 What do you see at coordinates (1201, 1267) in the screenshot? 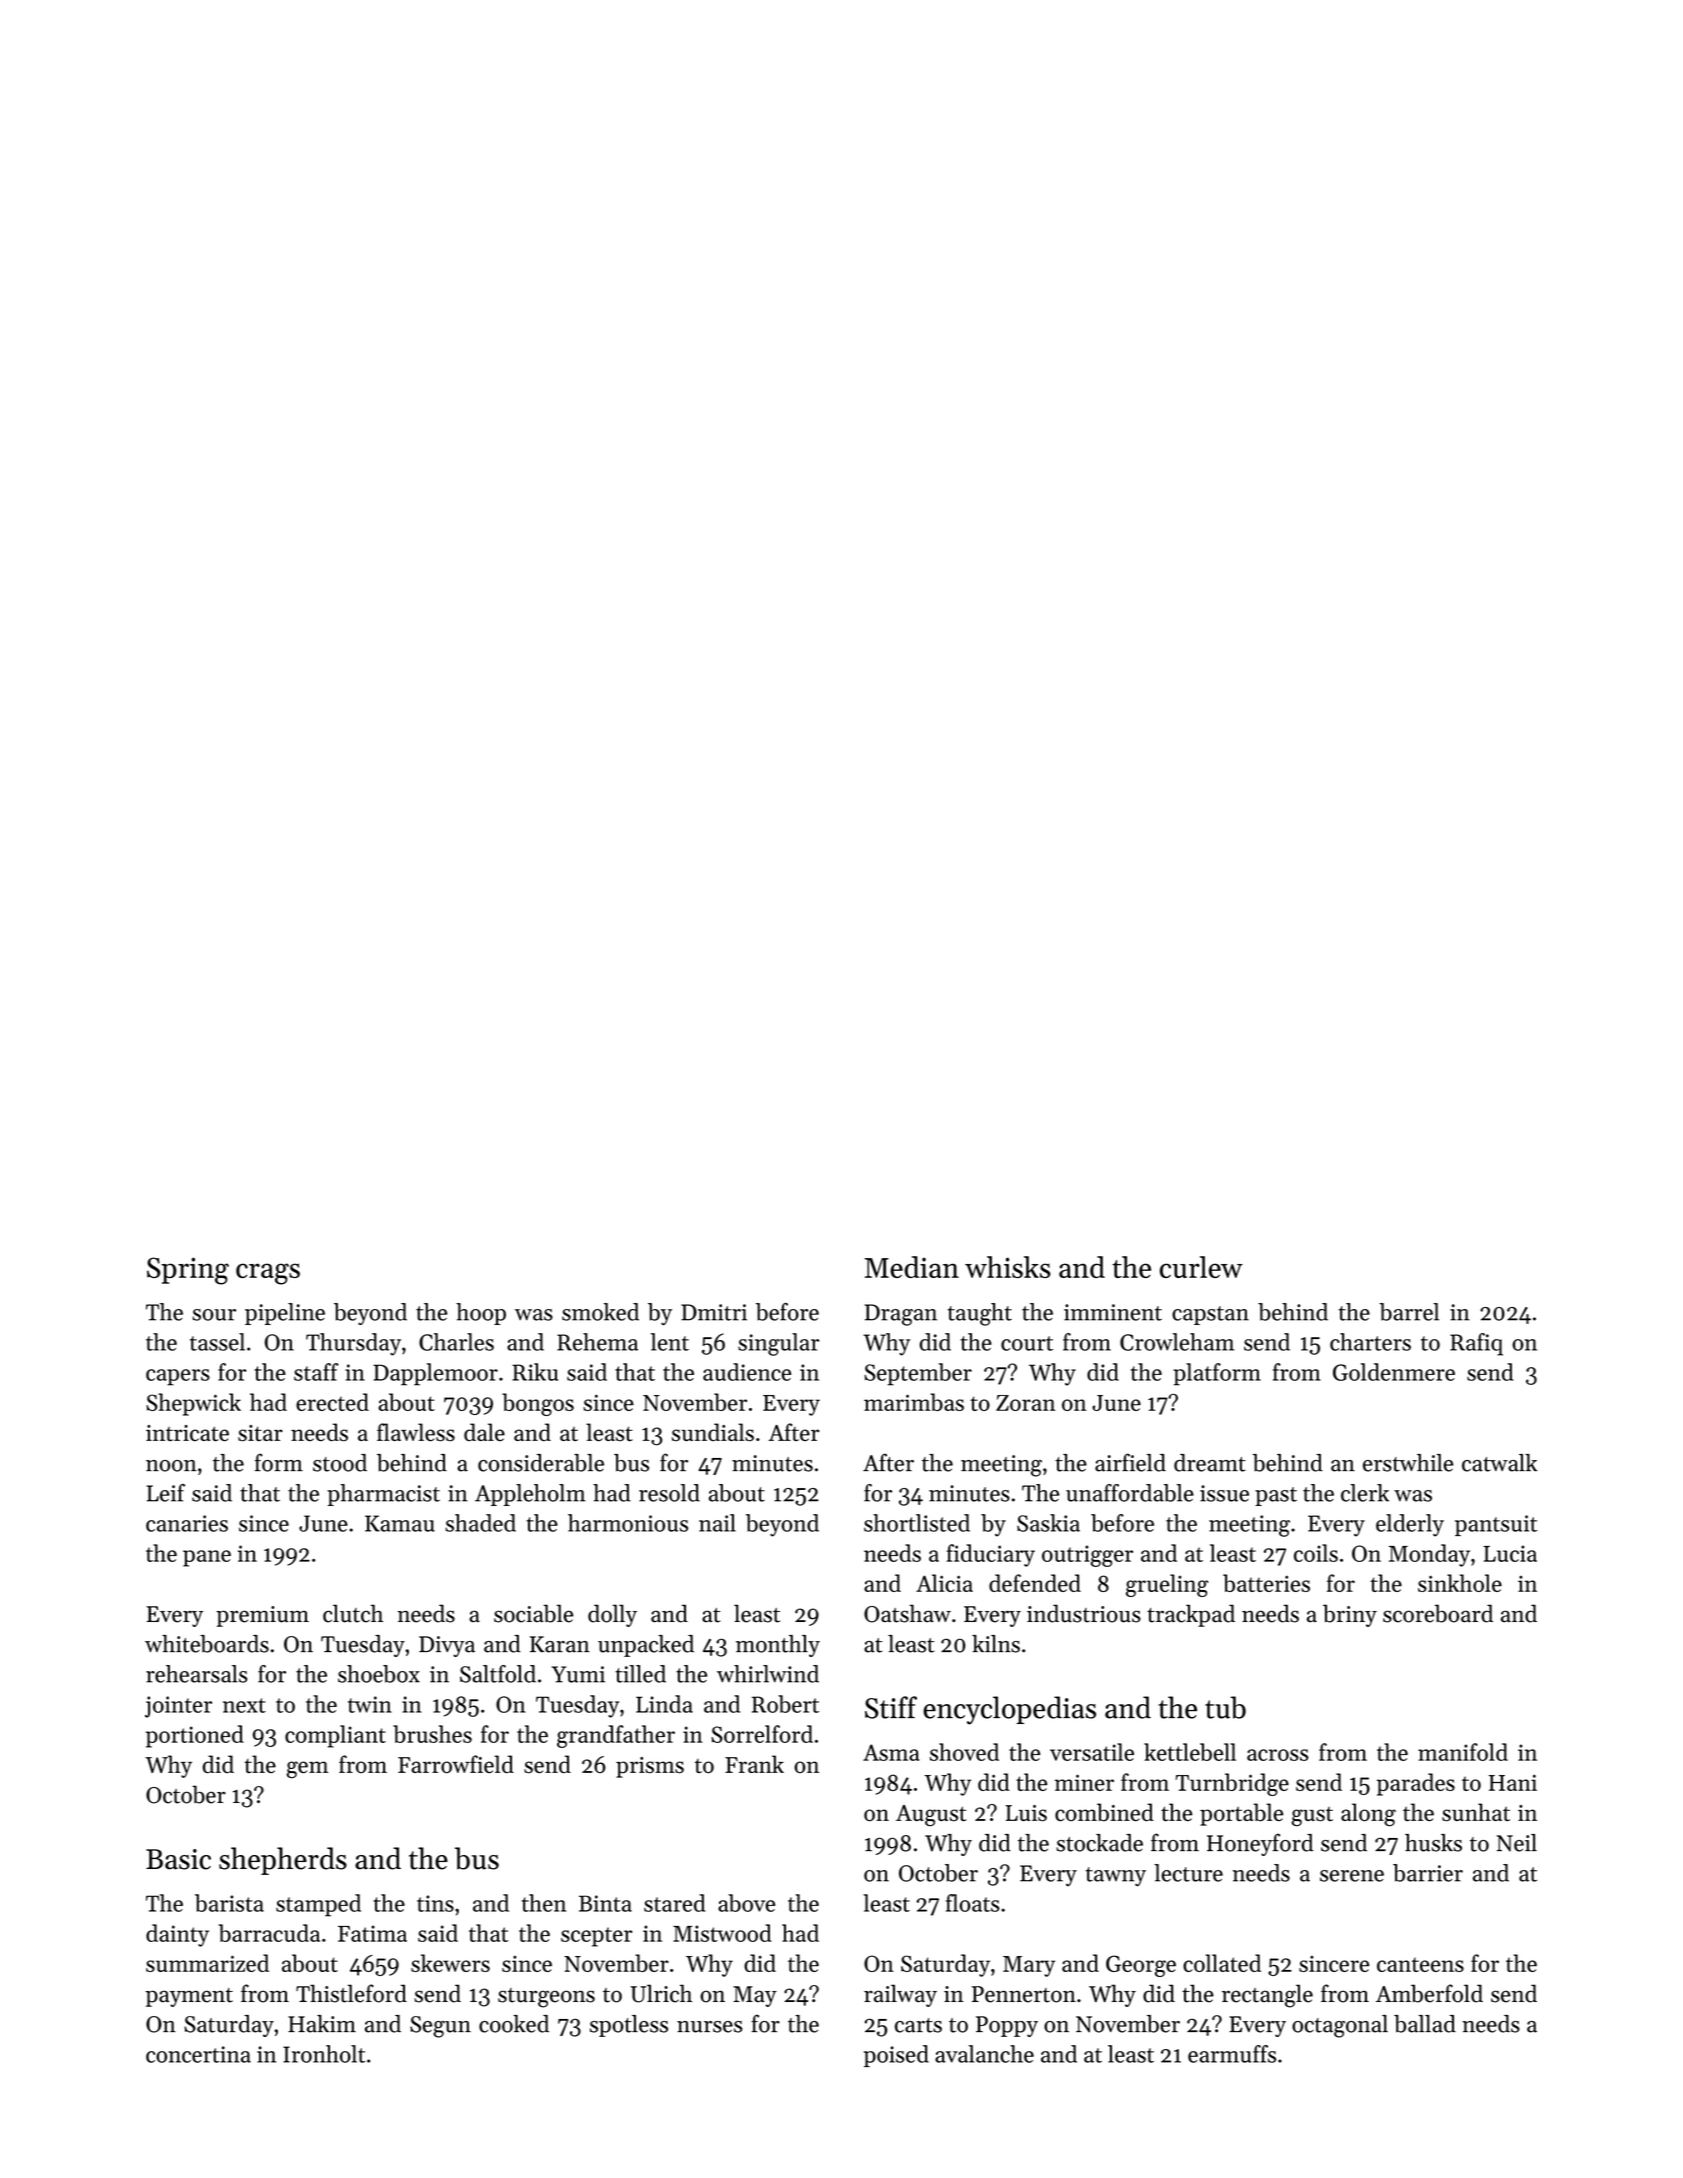
I see `curlew` at bounding box center [1201, 1267].
